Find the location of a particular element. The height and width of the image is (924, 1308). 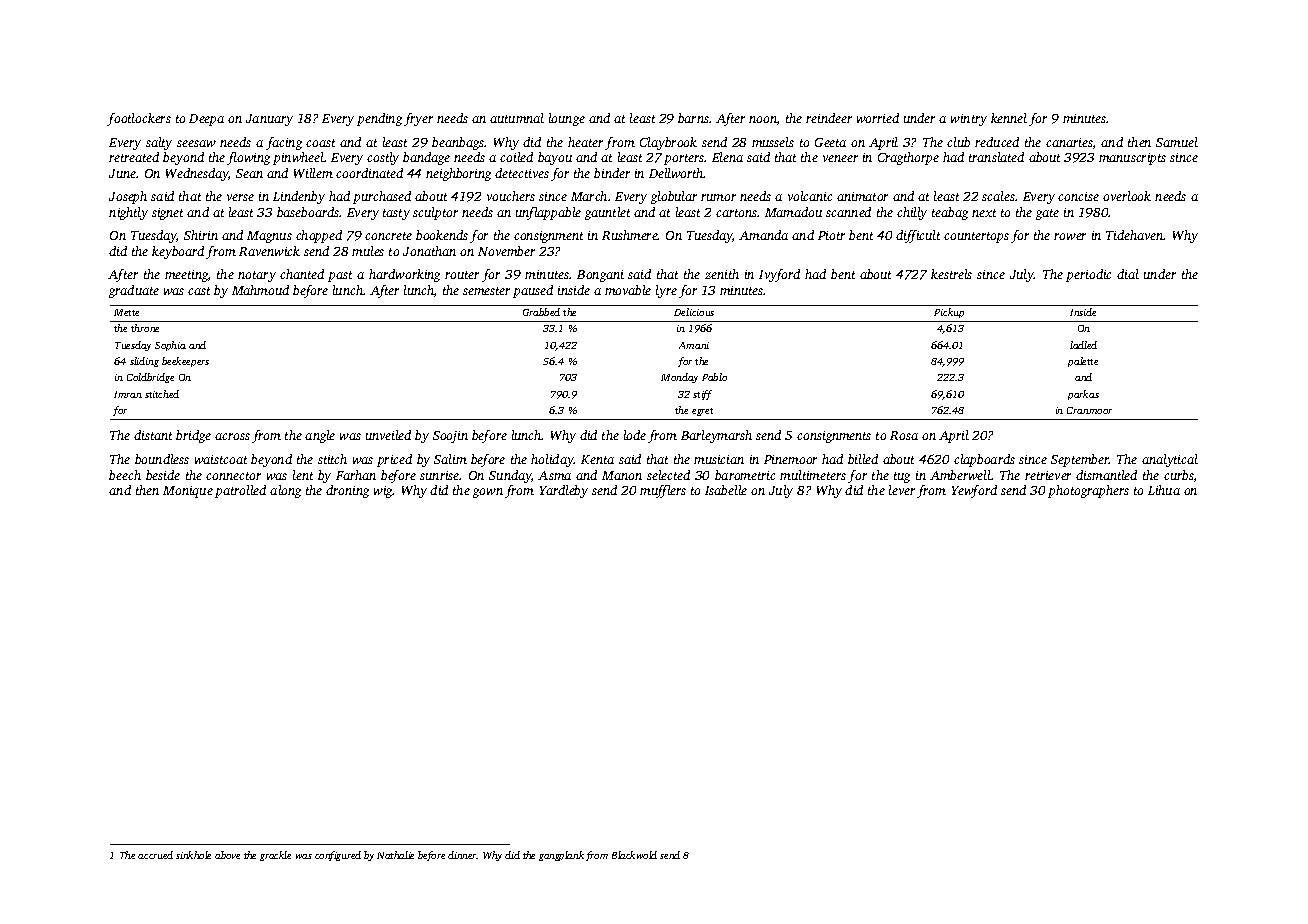

photographers is located at coordinates (1088, 491).
